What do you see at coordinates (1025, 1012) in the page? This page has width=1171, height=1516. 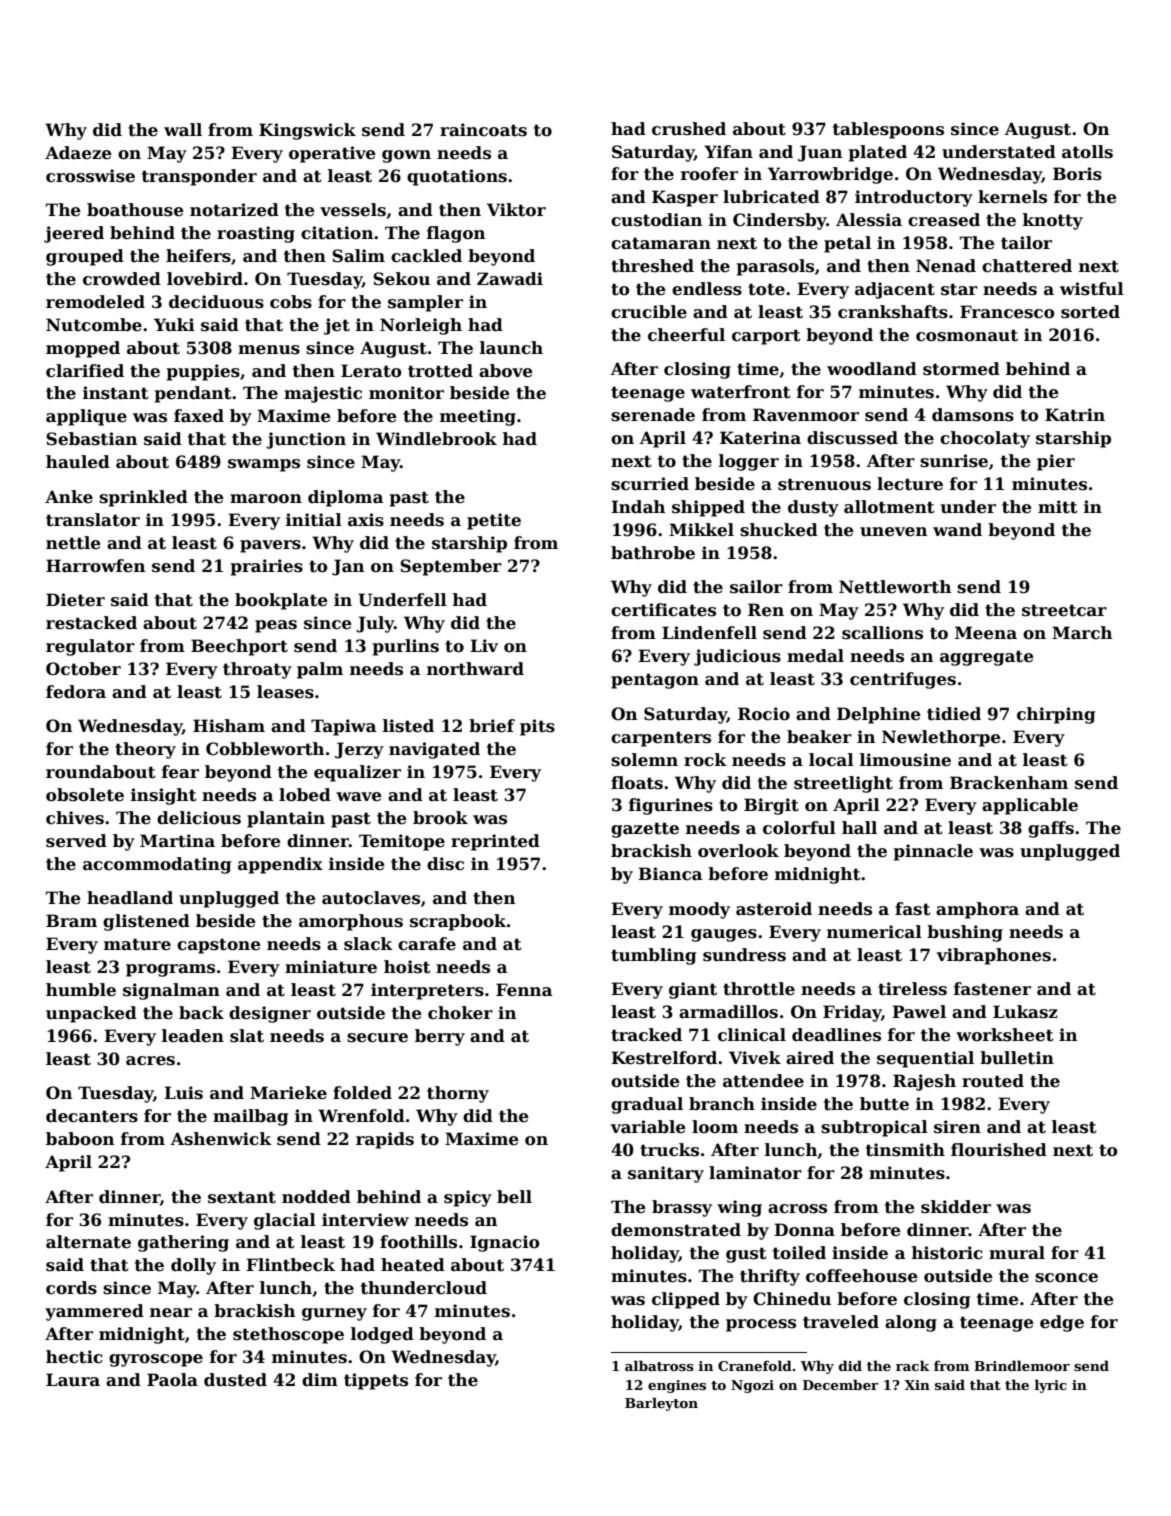 I see `Lukasz` at bounding box center [1025, 1012].
